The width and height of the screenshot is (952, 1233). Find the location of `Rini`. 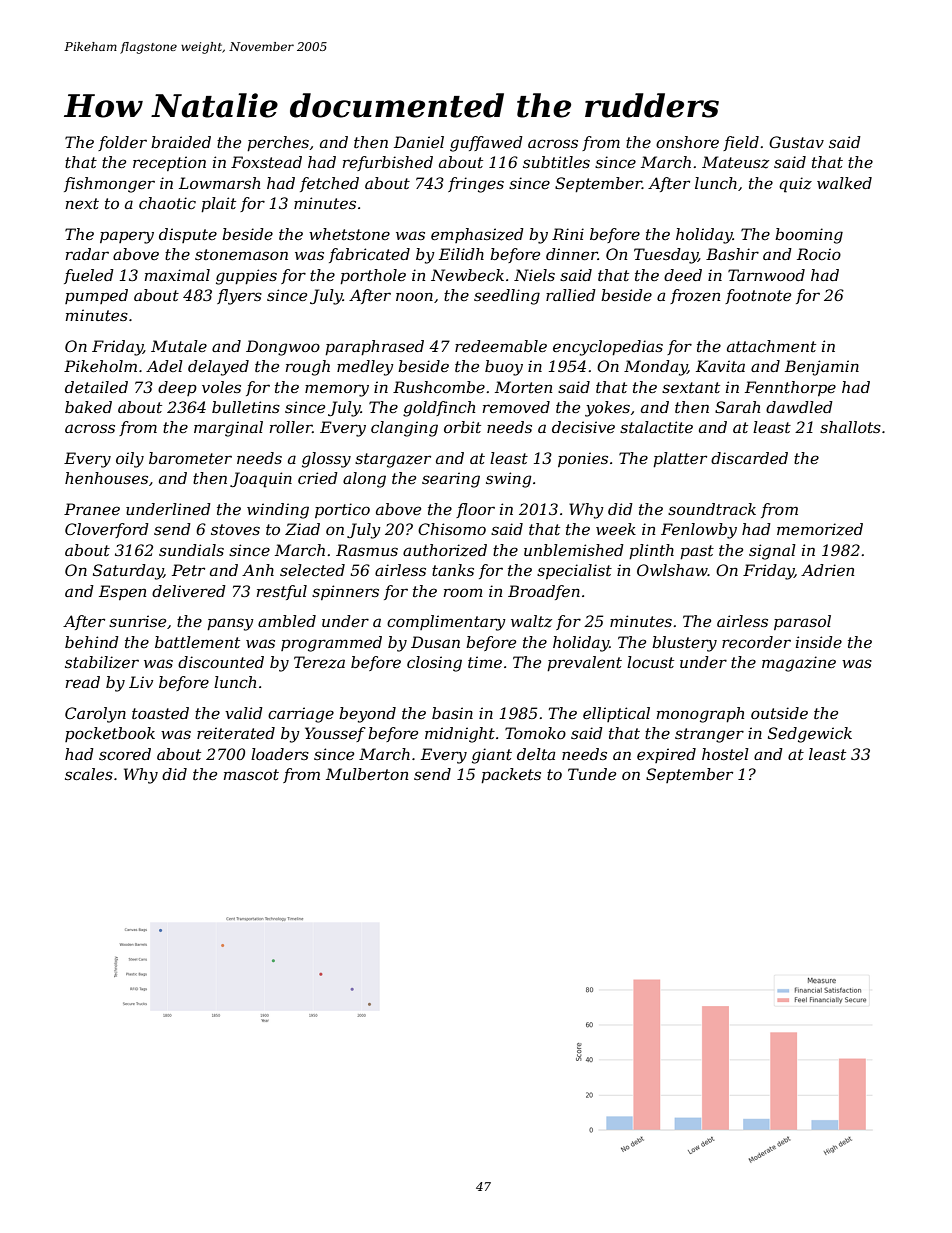

Rini is located at coordinates (568, 234).
